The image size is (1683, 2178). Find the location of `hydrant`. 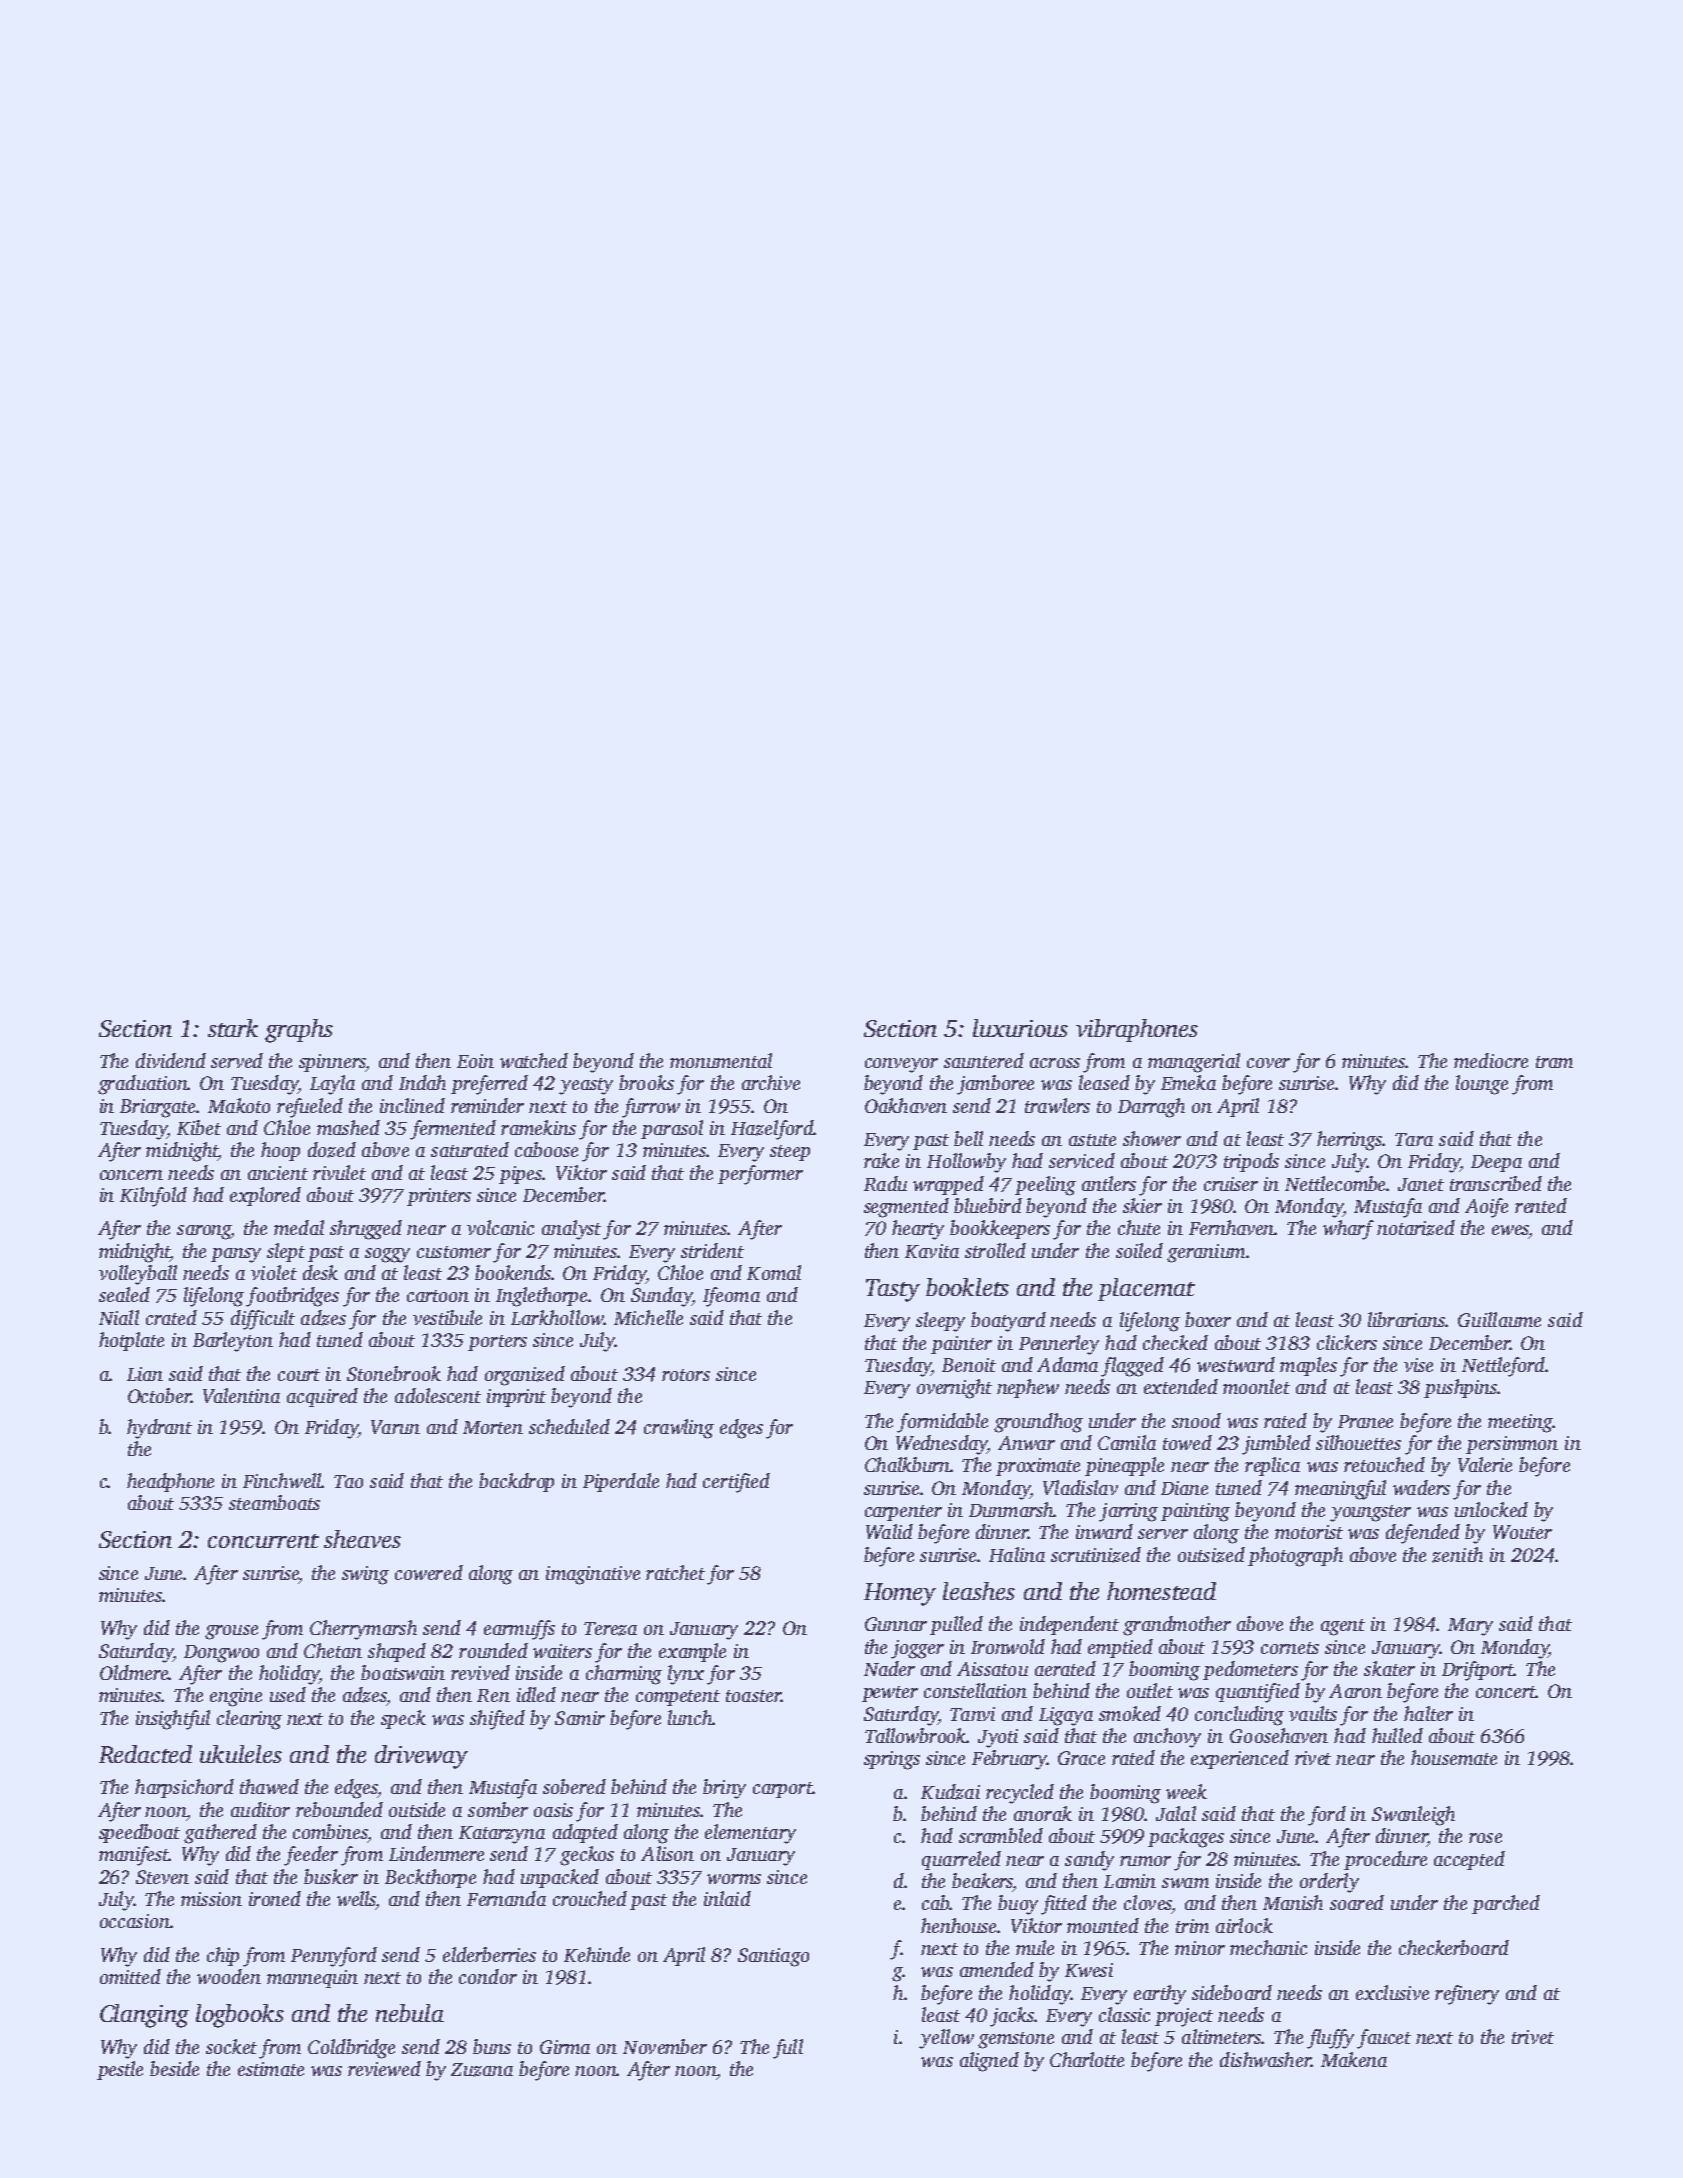

hydrant is located at coordinates (159, 1429).
